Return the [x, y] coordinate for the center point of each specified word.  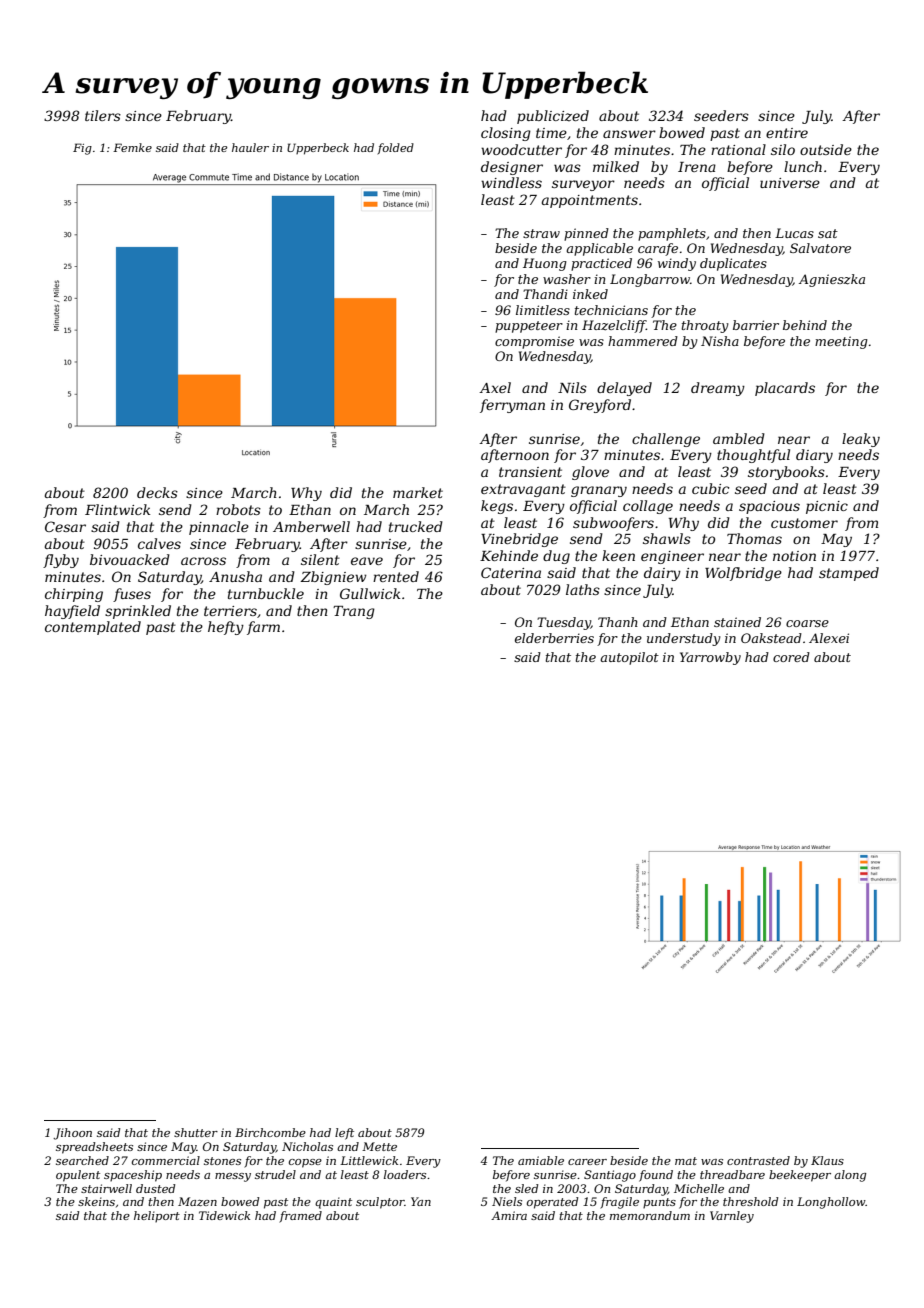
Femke [132, 147]
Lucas [794, 233]
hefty [226, 628]
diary [814, 456]
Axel [495, 387]
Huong [545, 264]
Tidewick [224, 1215]
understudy [684, 639]
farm [263, 628]
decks [157, 492]
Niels [507, 1201]
